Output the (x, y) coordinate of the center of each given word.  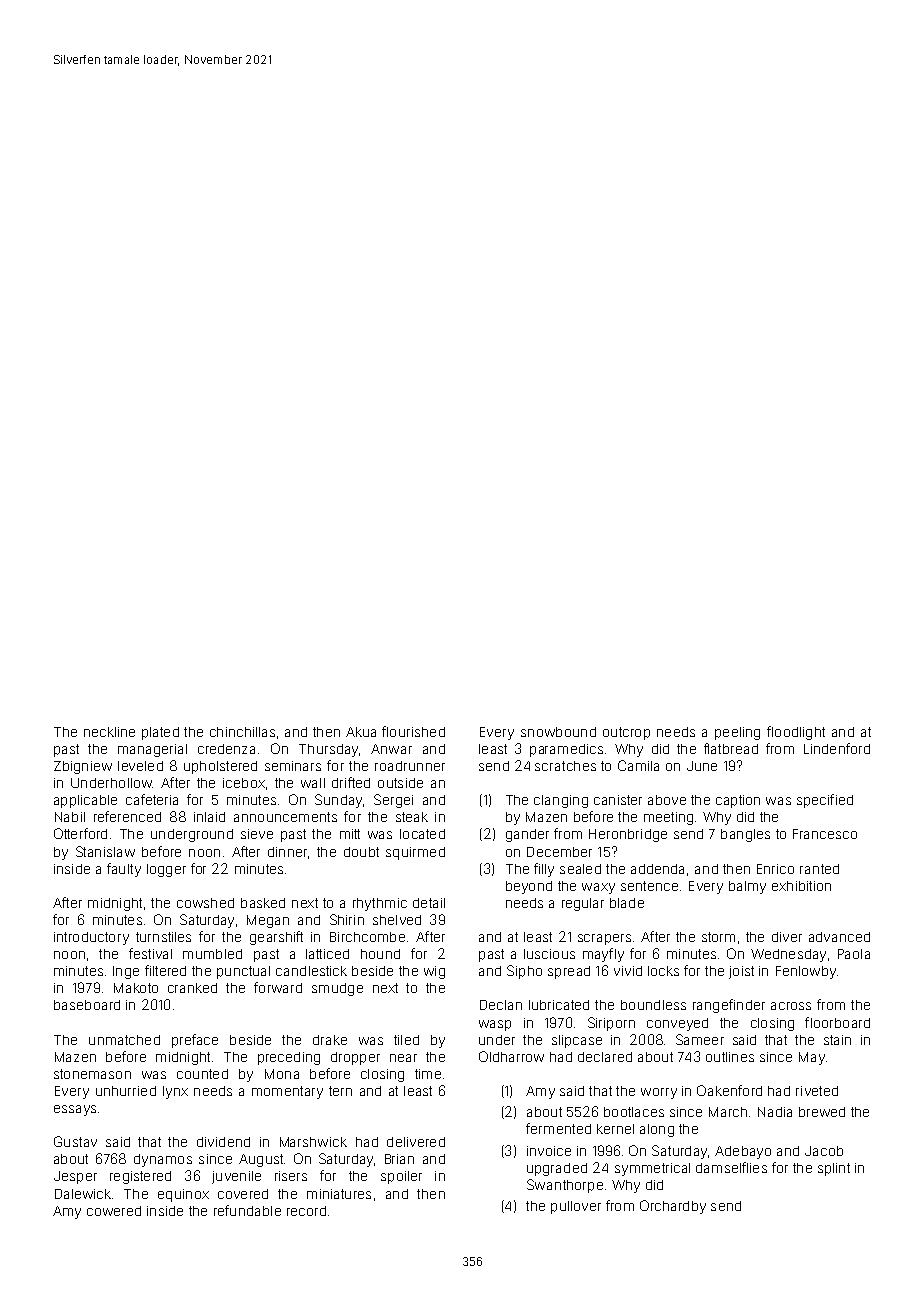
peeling (737, 733)
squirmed (415, 853)
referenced (127, 816)
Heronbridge (628, 835)
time (428, 1074)
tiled (406, 1040)
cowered (114, 1211)
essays (75, 1110)
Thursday (328, 750)
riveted (817, 1091)
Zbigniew (83, 767)
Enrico (775, 869)
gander (527, 835)
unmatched (124, 1040)
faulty (124, 870)
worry (659, 1093)
